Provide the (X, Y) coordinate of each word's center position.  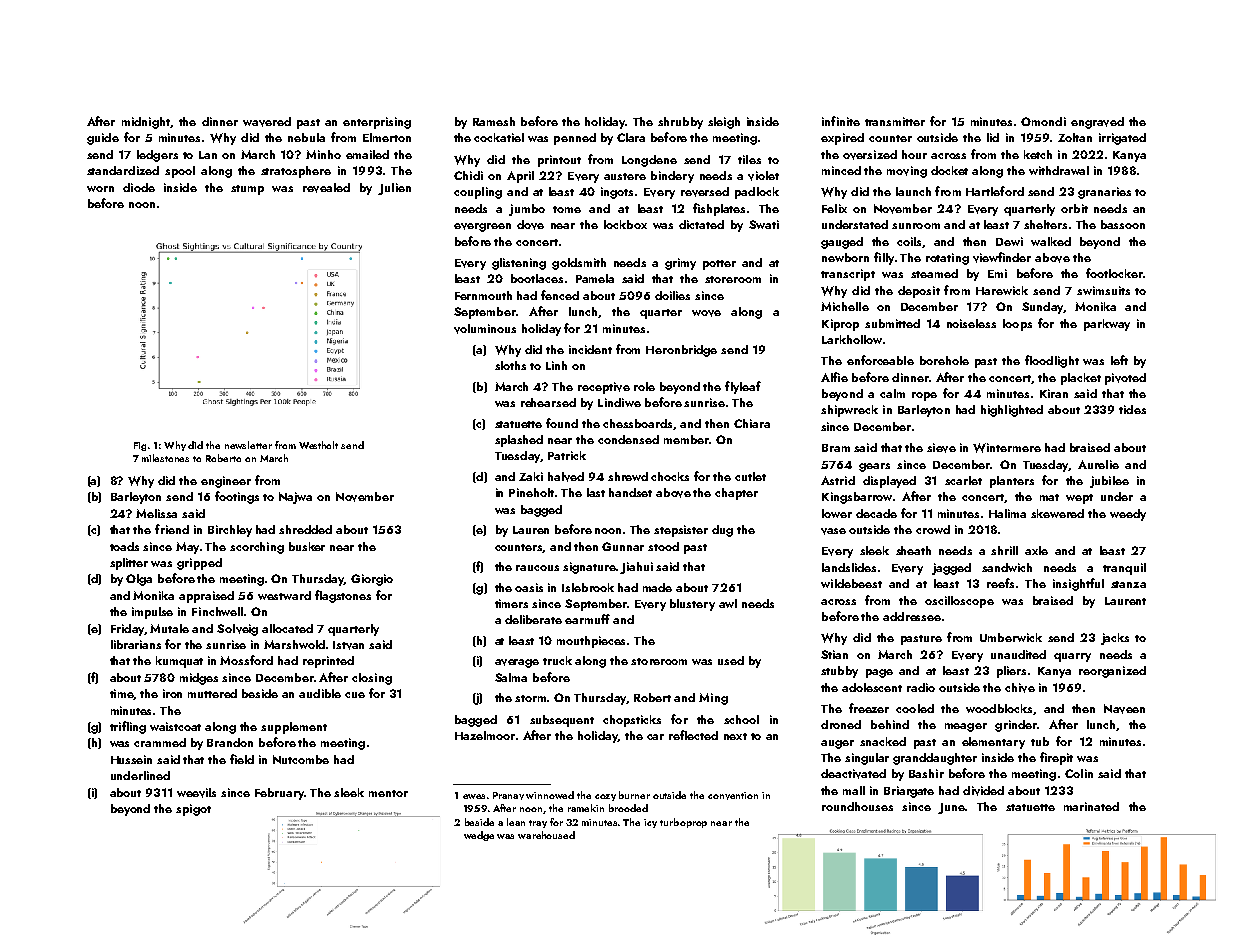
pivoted (1125, 379)
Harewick (1002, 290)
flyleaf (743, 387)
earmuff (587, 619)
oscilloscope (959, 602)
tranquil (1124, 569)
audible (320, 693)
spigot (193, 810)
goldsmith (579, 264)
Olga (139, 580)
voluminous (485, 329)
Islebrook (588, 587)
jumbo (527, 210)
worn (100, 189)
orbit (1074, 208)
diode (139, 187)
